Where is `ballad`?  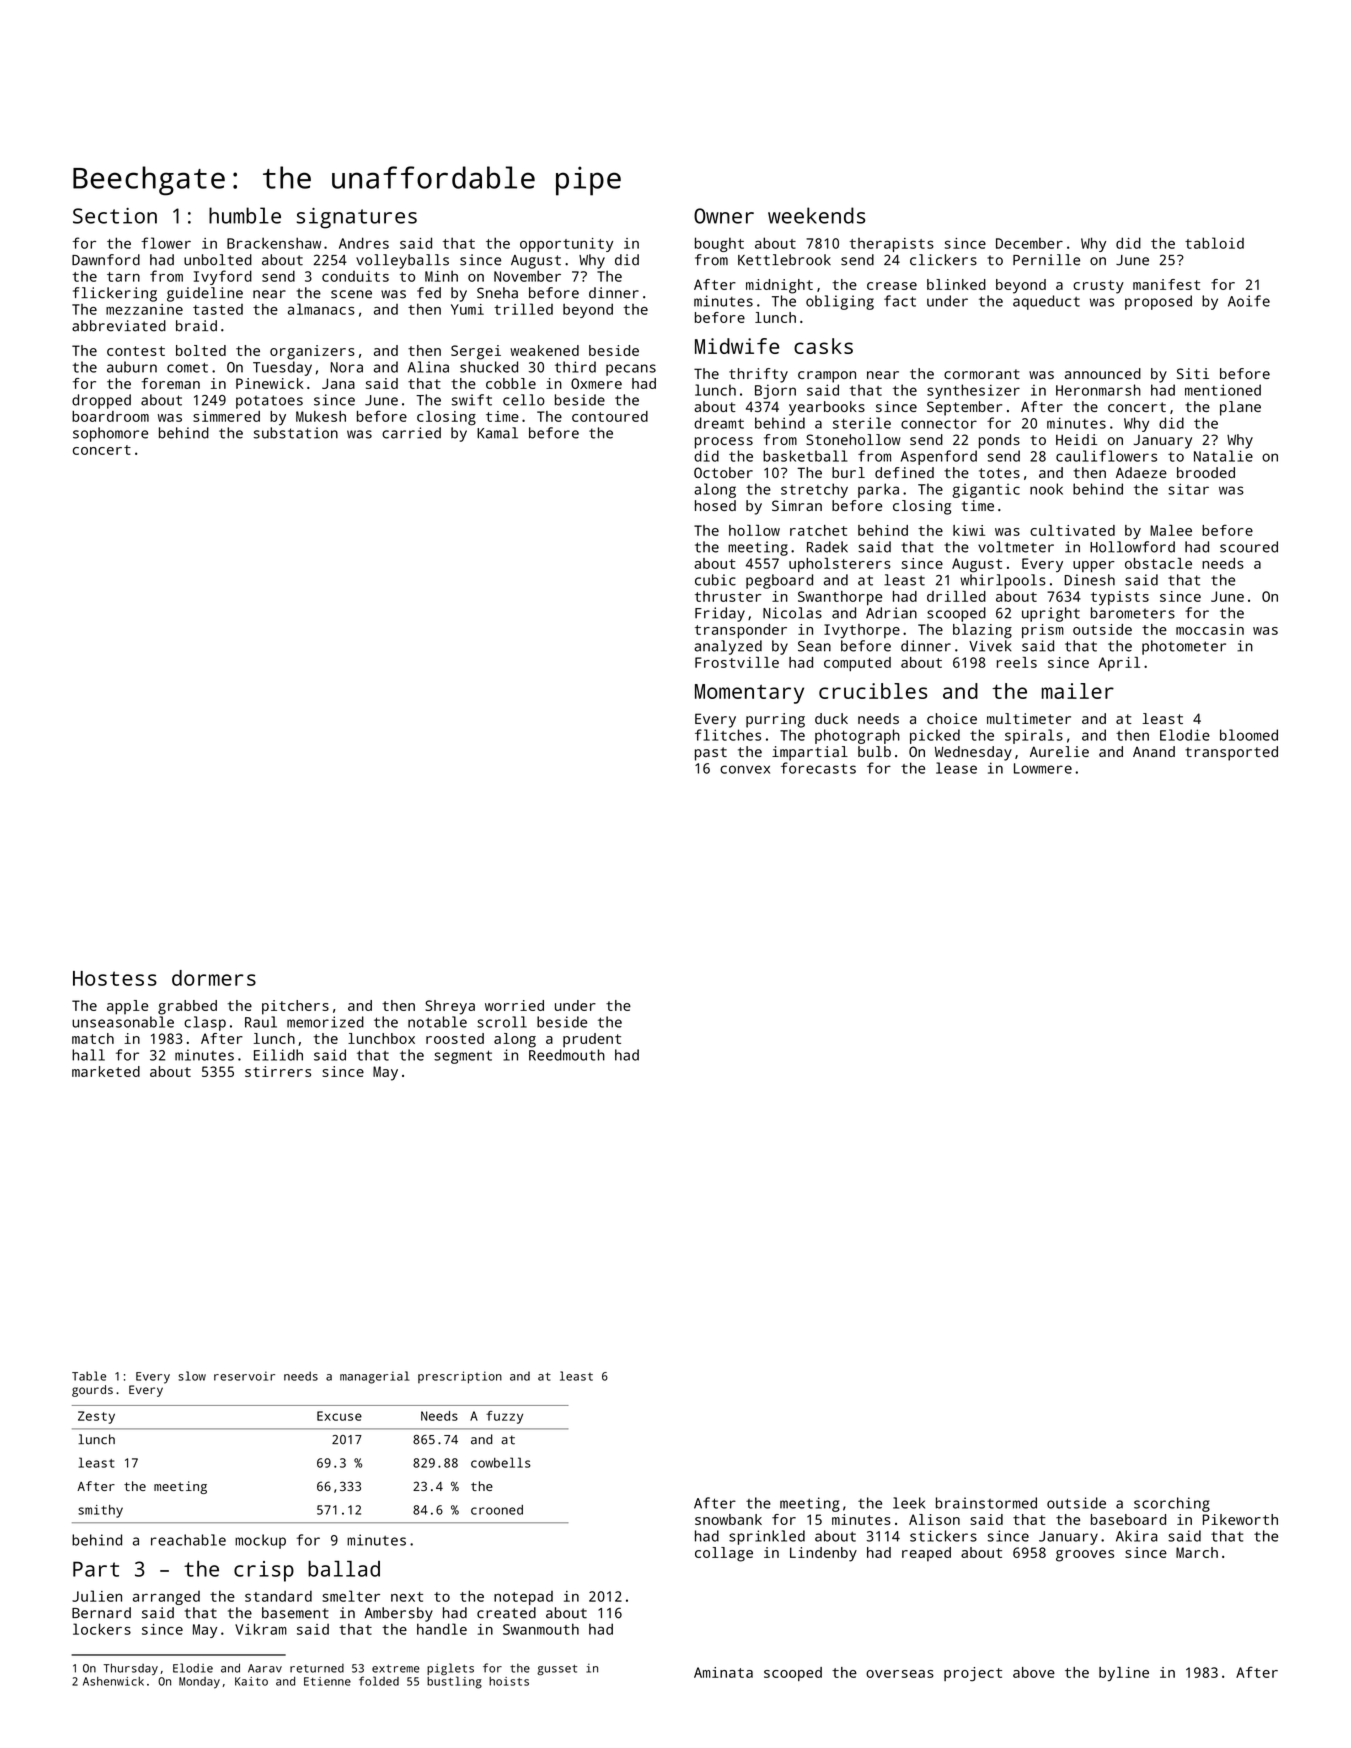 ballad is located at coordinates (344, 1569).
